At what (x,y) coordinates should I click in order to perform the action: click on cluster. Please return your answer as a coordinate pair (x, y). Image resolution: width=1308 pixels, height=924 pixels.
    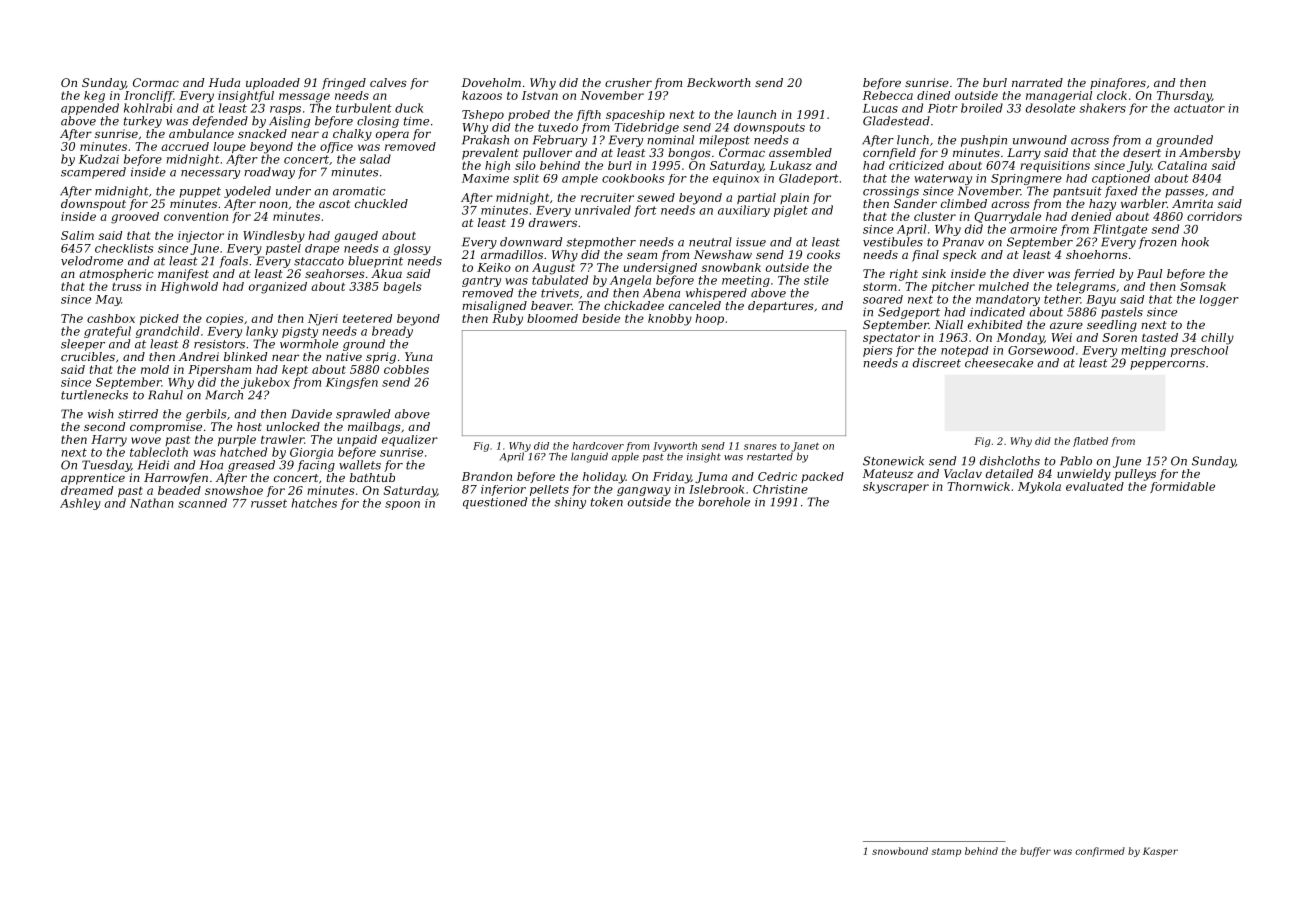
    Looking at the image, I should click on (935, 216).
